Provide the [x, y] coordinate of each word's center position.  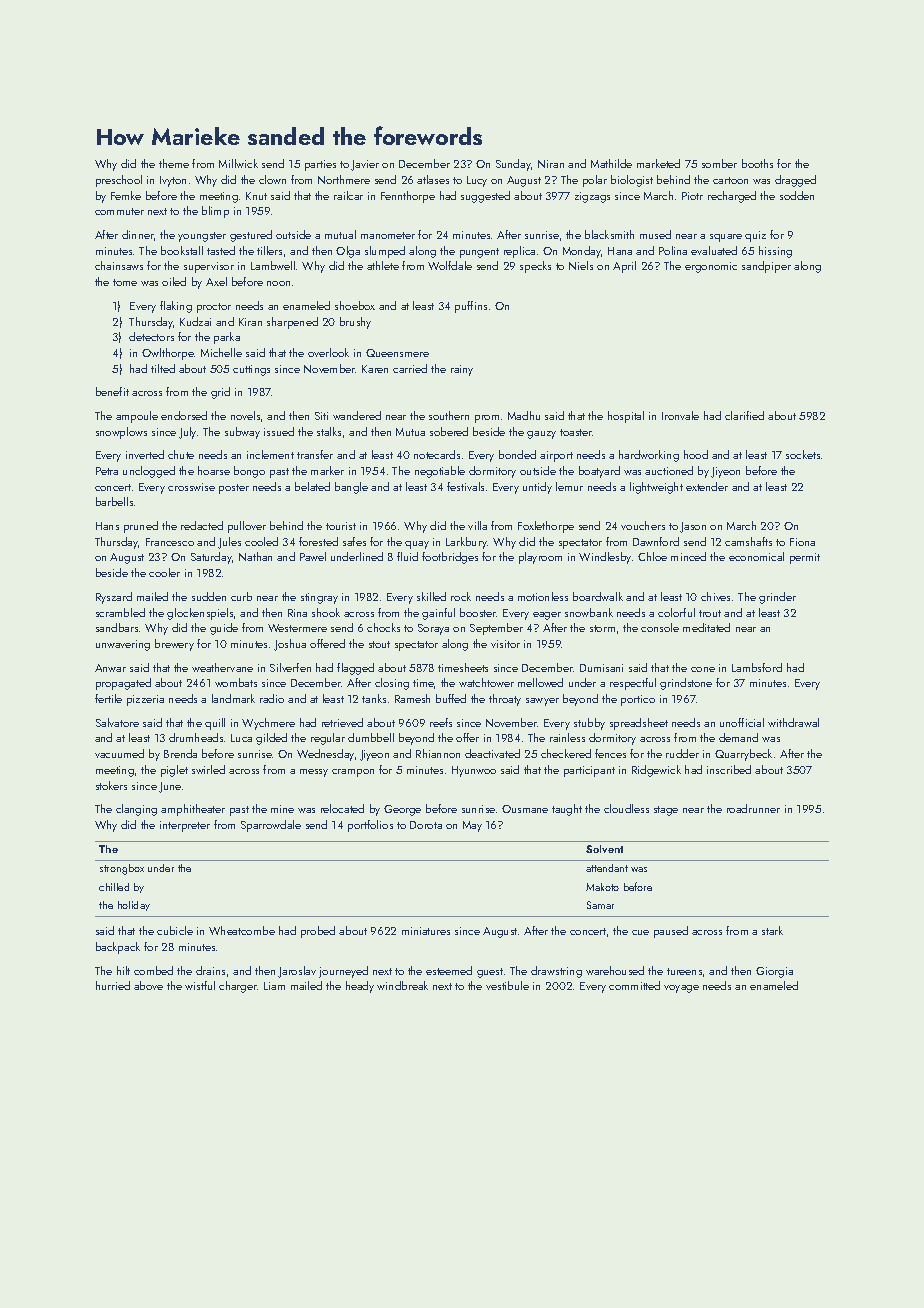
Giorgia [774, 972]
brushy [355, 323]
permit [805, 558]
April [624, 267]
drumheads [196, 737]
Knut [256, 196]
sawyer [542, 702]
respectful [633, 684]
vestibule [507, 985]
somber [719, 163]
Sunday [513, 165]
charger [238, 987]
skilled [431, 596]
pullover [247, 527]
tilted [163, 368]
